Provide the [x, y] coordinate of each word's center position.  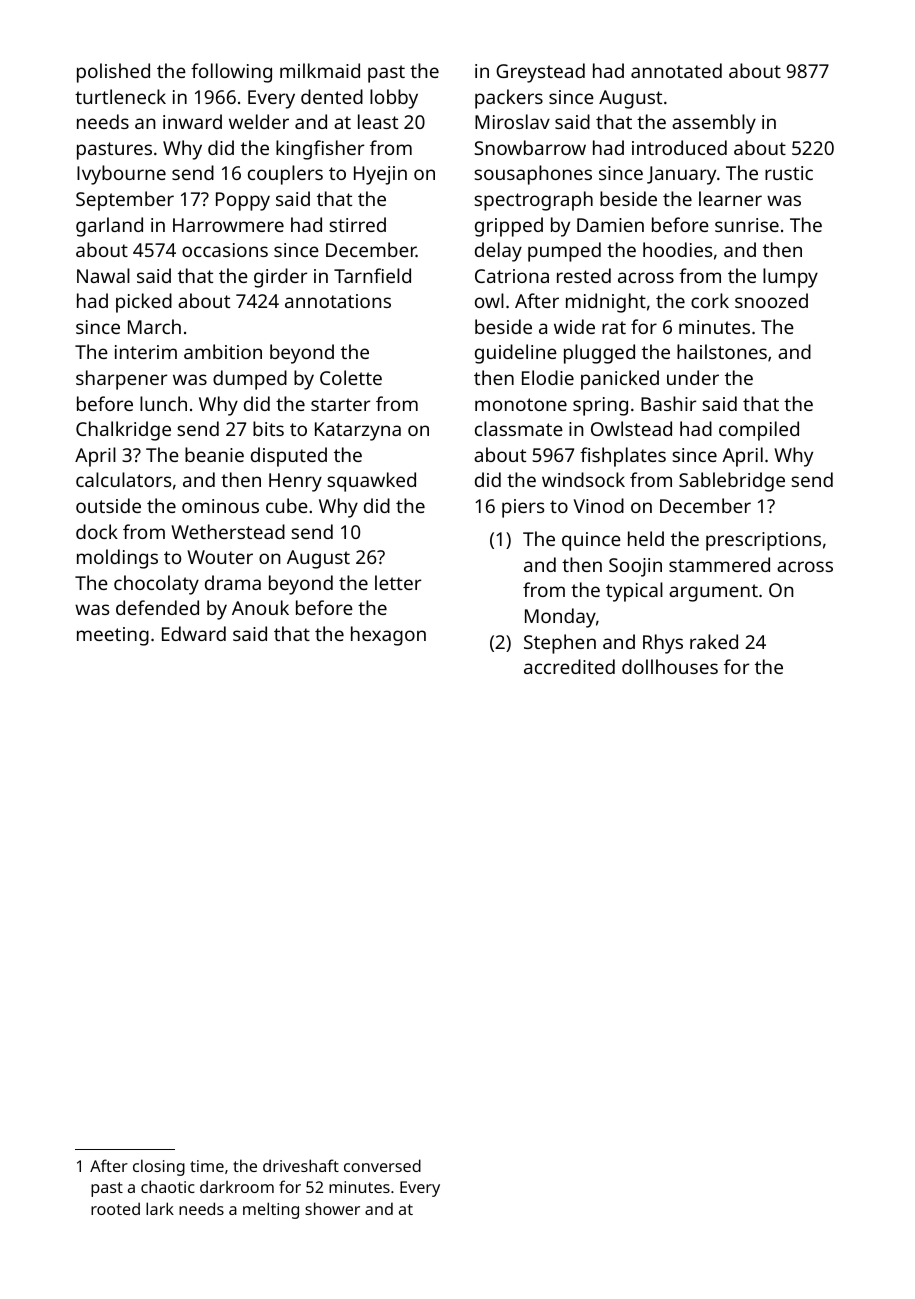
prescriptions [763, 541]
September [125, 201]
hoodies [677, 249]
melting [271, 1210]
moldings [117, 559]
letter [398, 582]
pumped [564, 252]
